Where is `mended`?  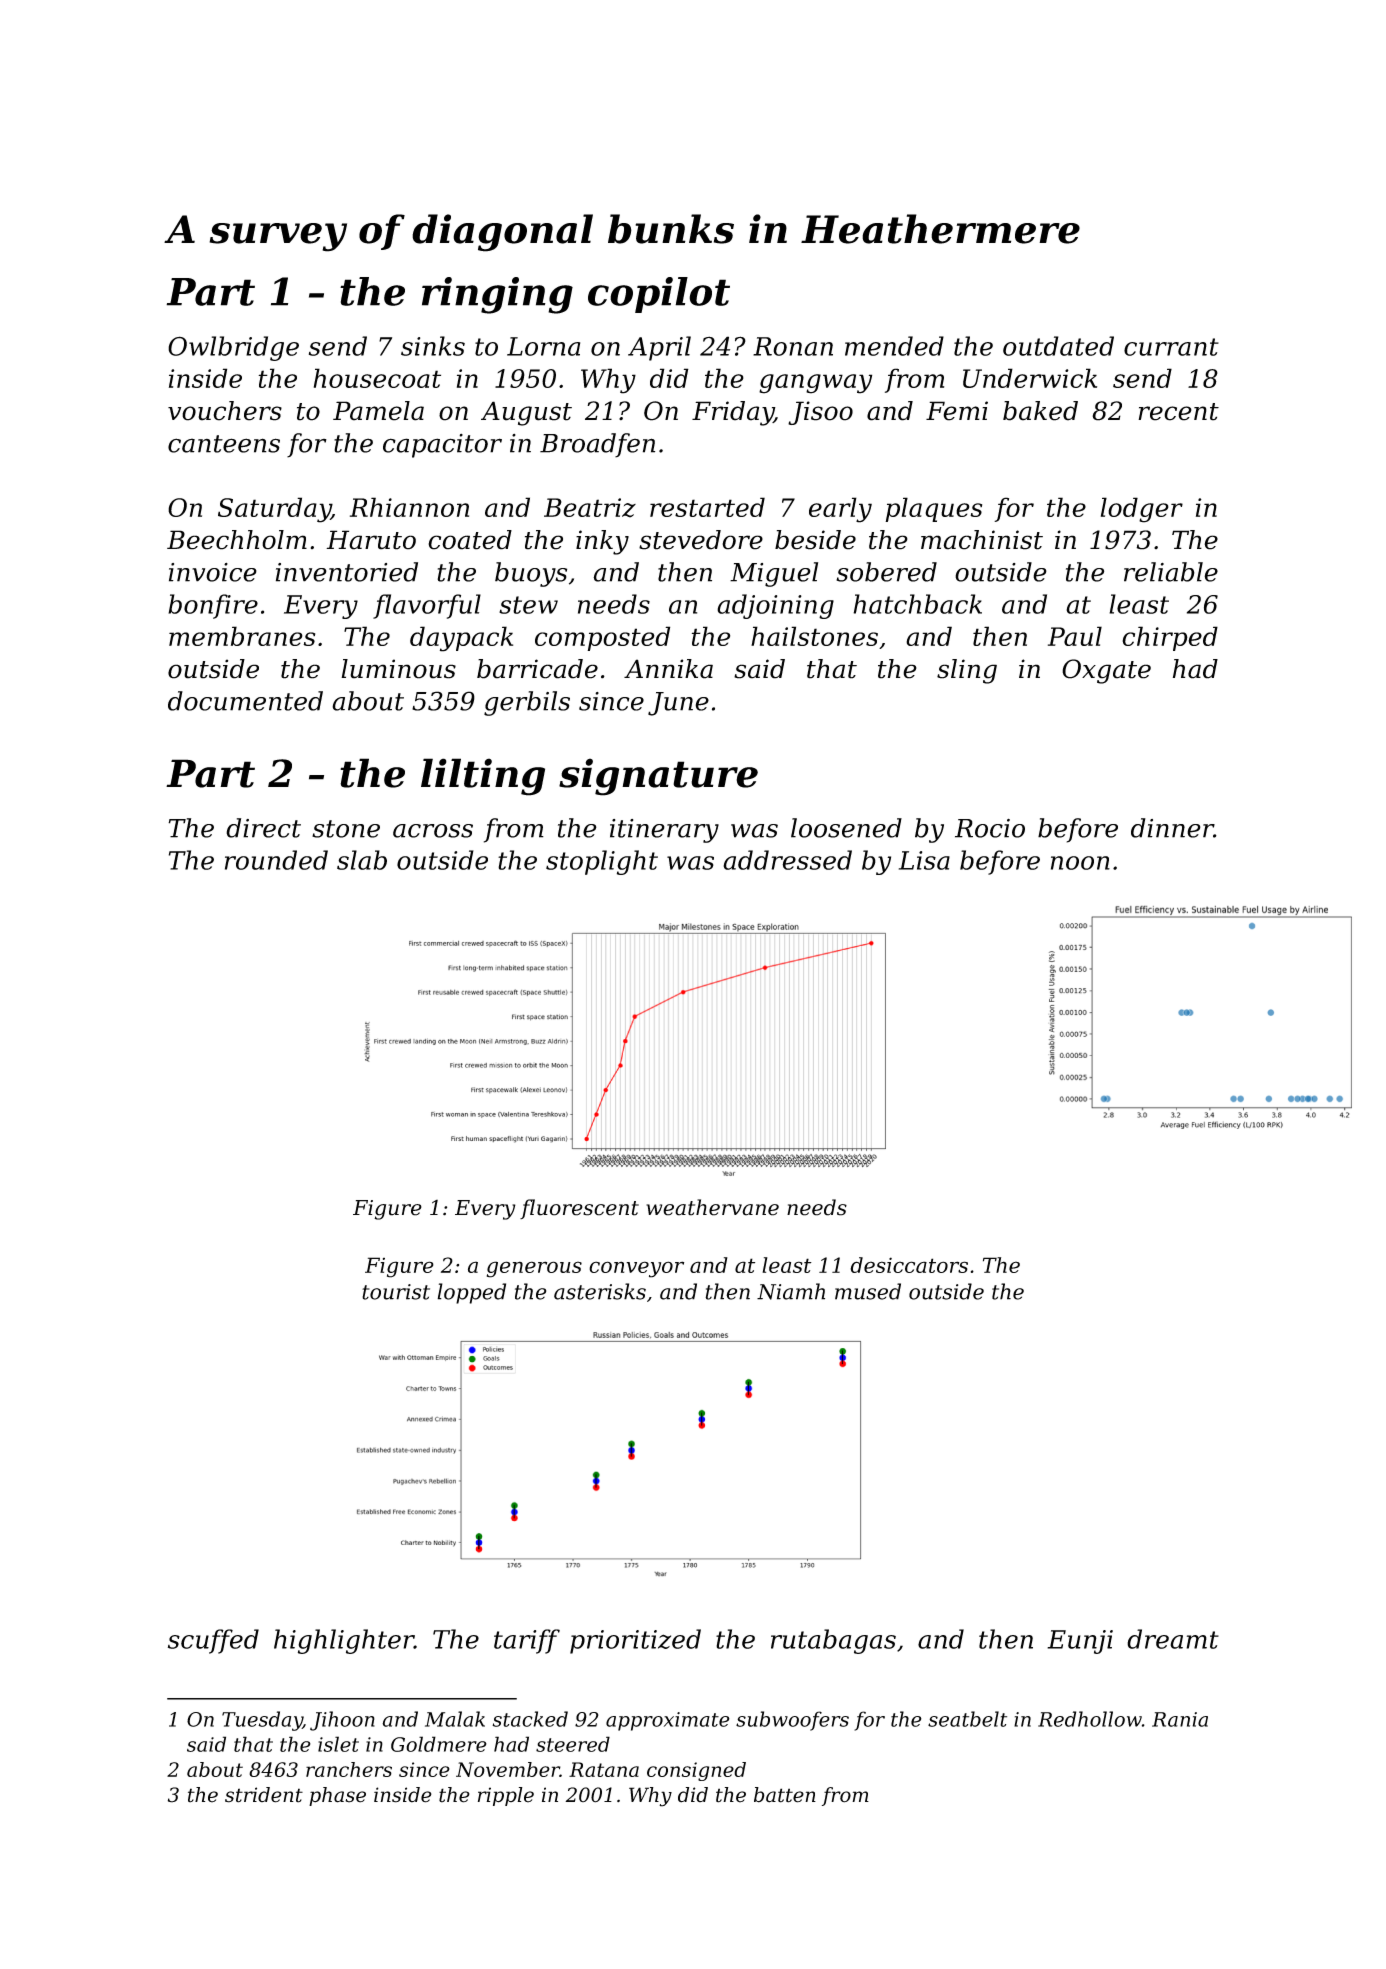 mended is located at coordinates (894, 346).
